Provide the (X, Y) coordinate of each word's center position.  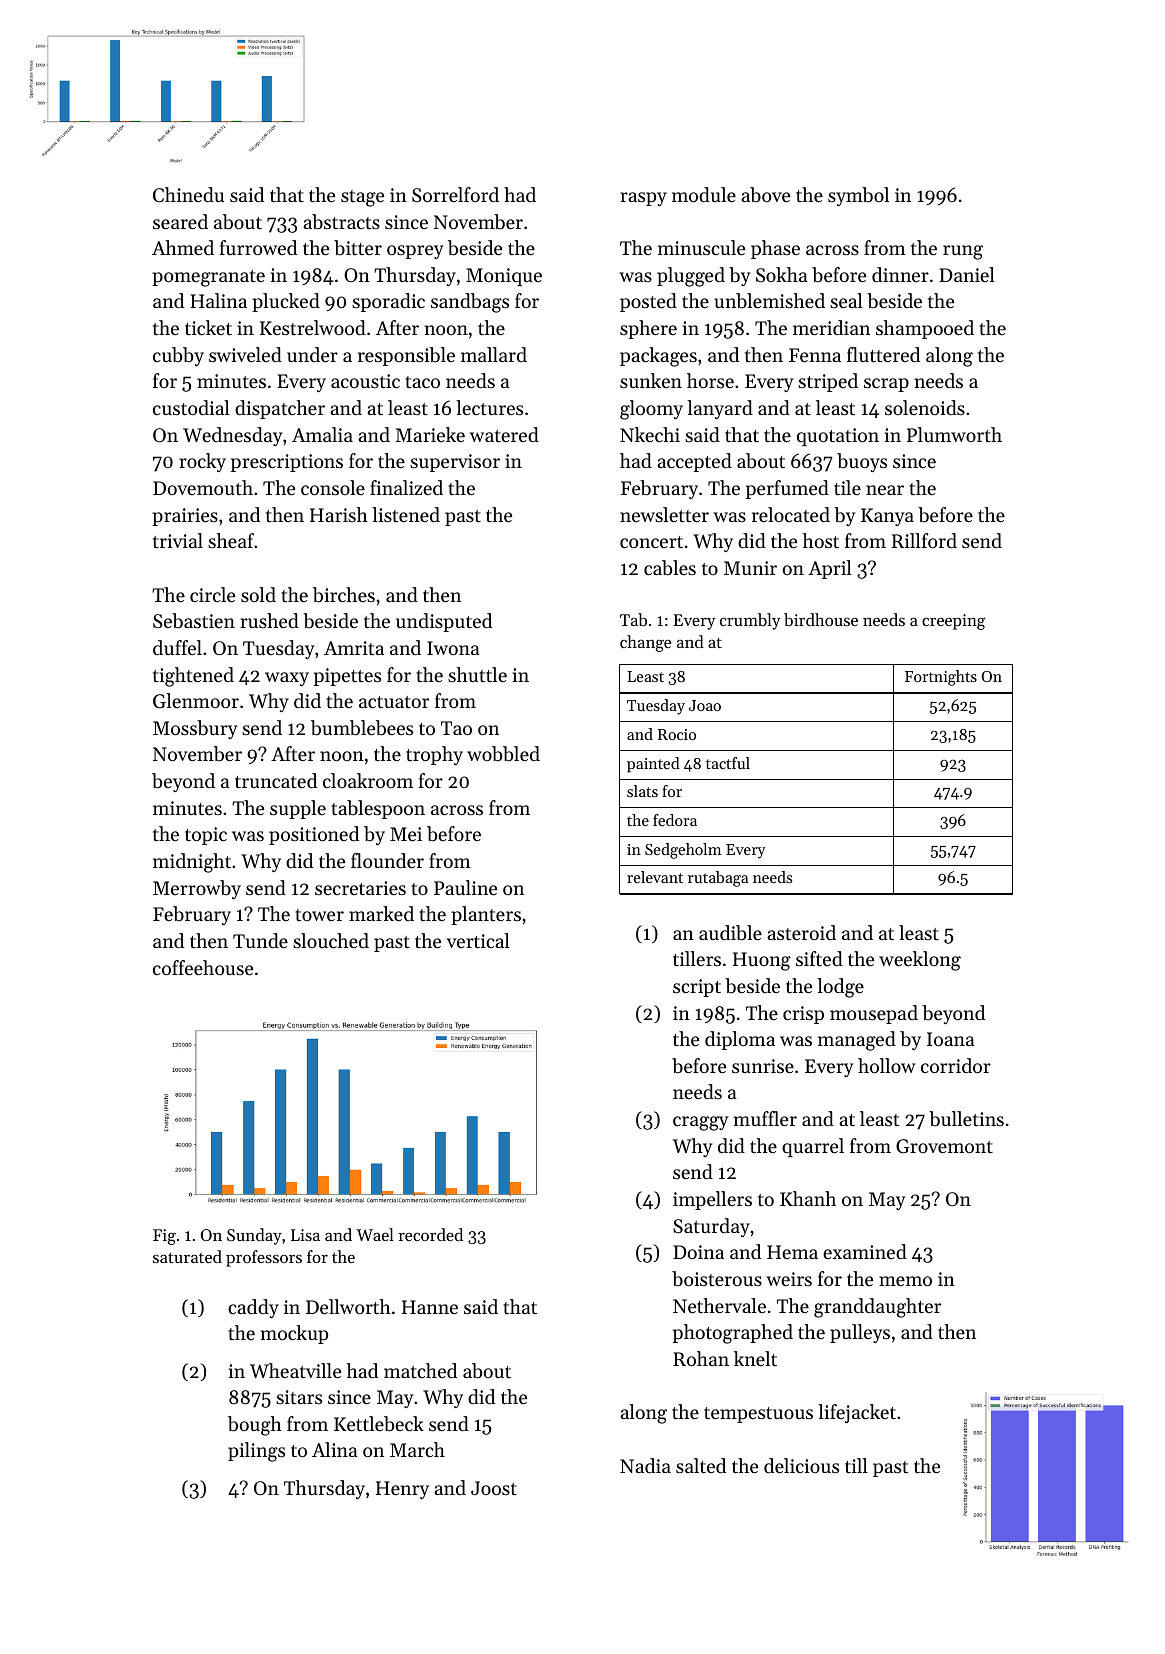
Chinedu (188, 195)
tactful (728, 763)
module (704, 194)
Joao (705, 705)
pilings (256, 1452)
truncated (276, 780)
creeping (953, 622)
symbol (858, 196)
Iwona (453, 648)
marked (381, 913)
